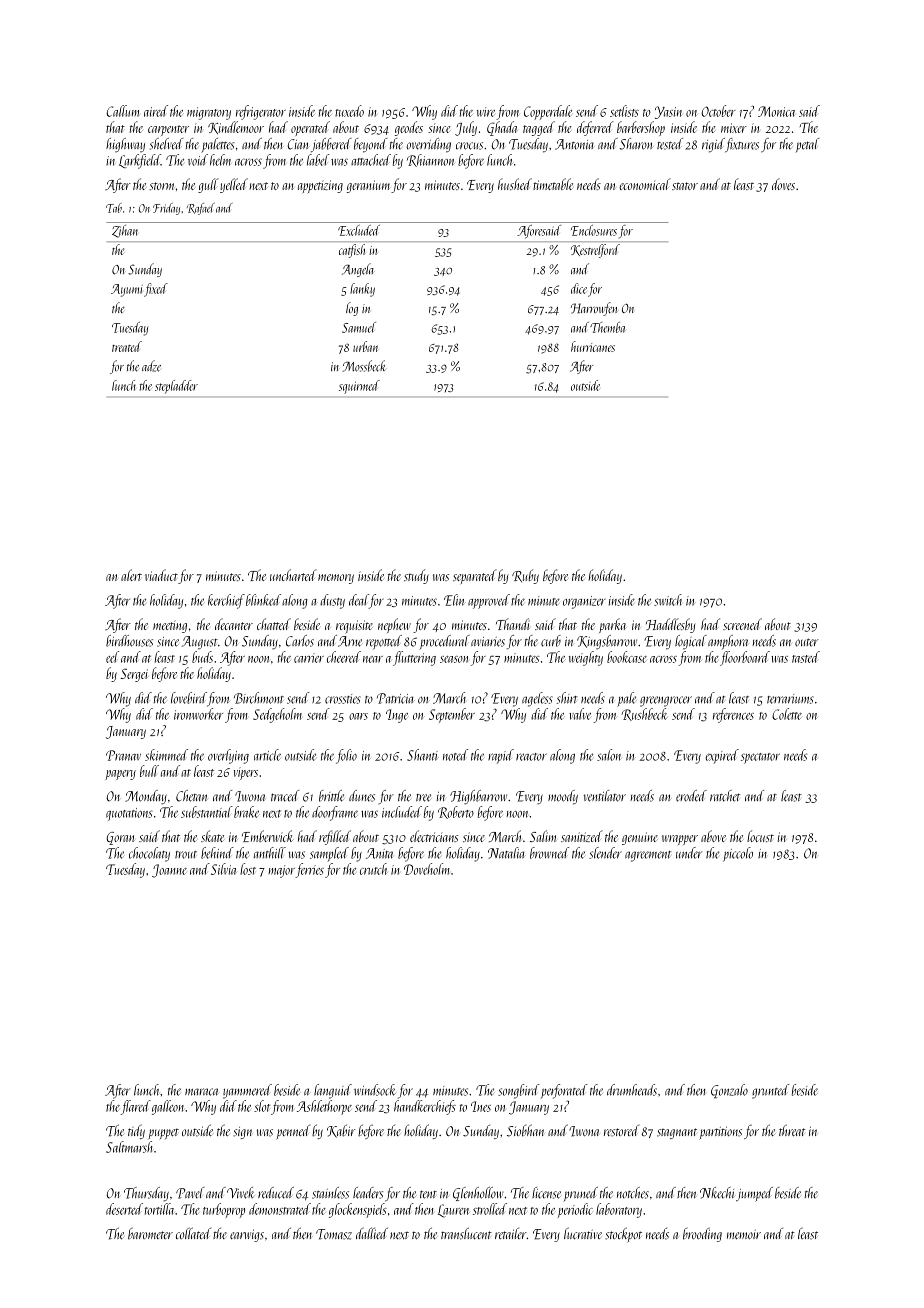  What do you see at coordinates (131, 575) in the page?
I see `alert` at bounding box center [131, 575].
